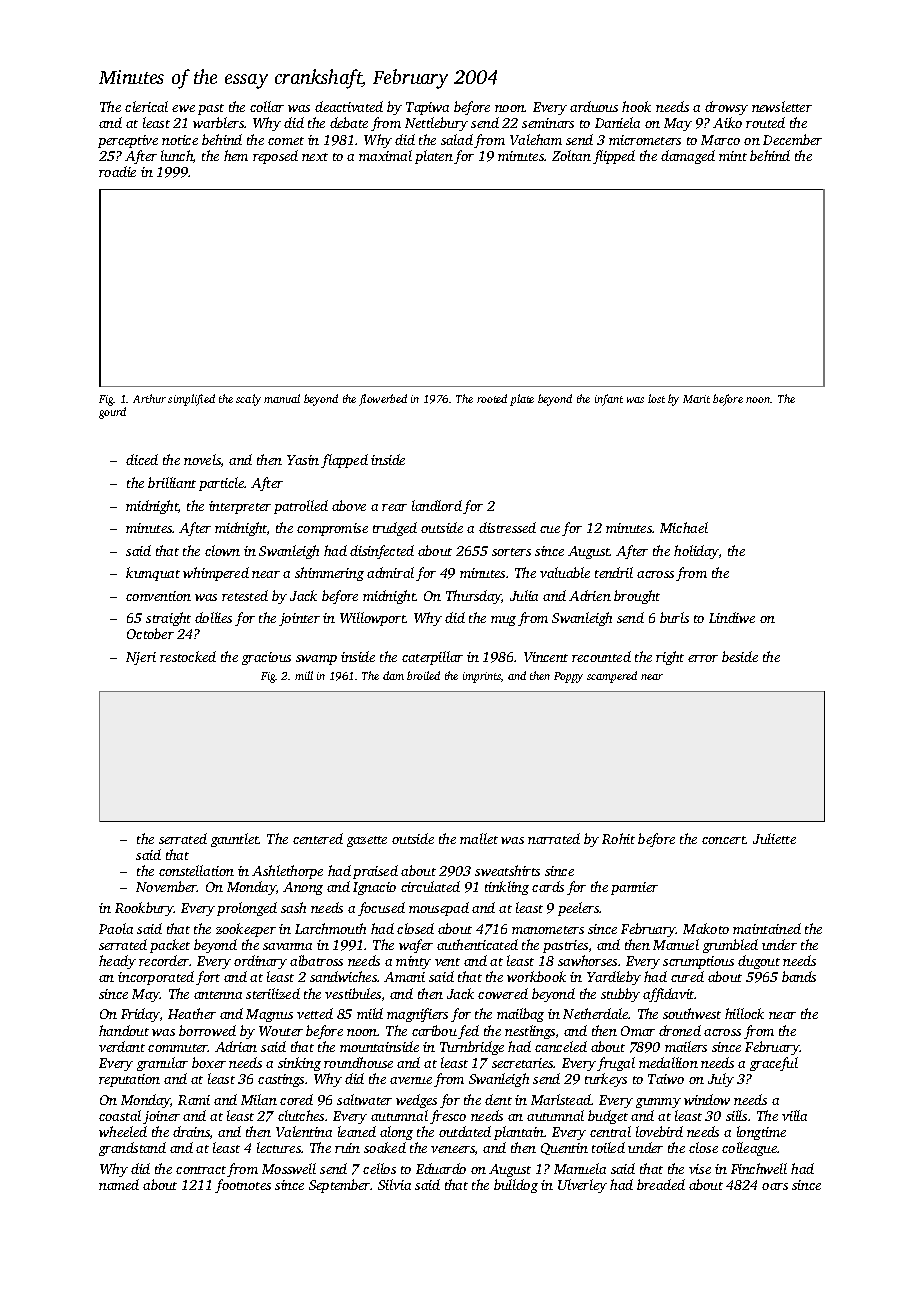 Image resolution: width=924 pixels, height=1308 pixels. I want to click on manual, so click(282, 398).
